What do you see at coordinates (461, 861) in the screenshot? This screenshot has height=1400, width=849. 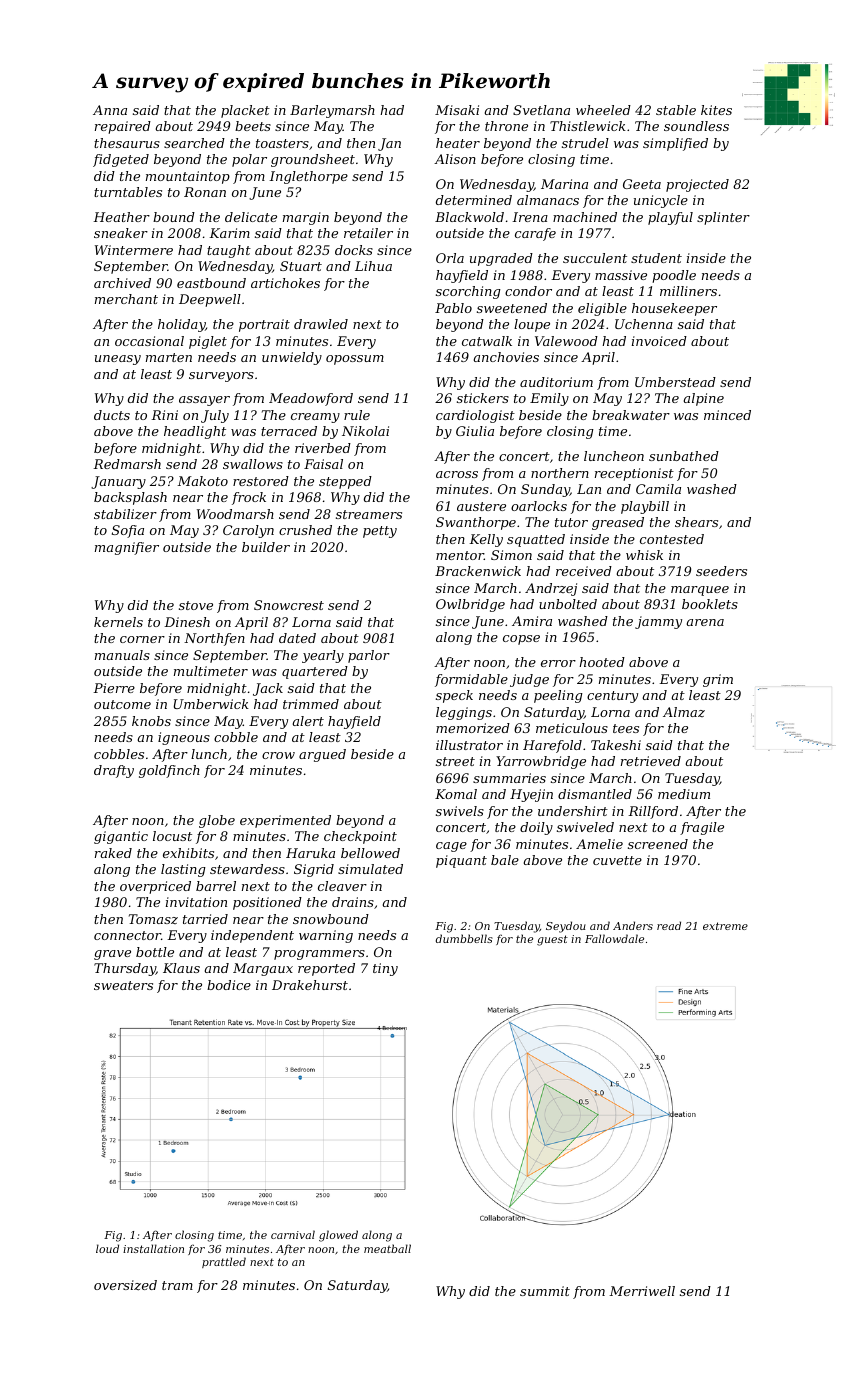 I see `piquant` at bounding box center [461, 861].
